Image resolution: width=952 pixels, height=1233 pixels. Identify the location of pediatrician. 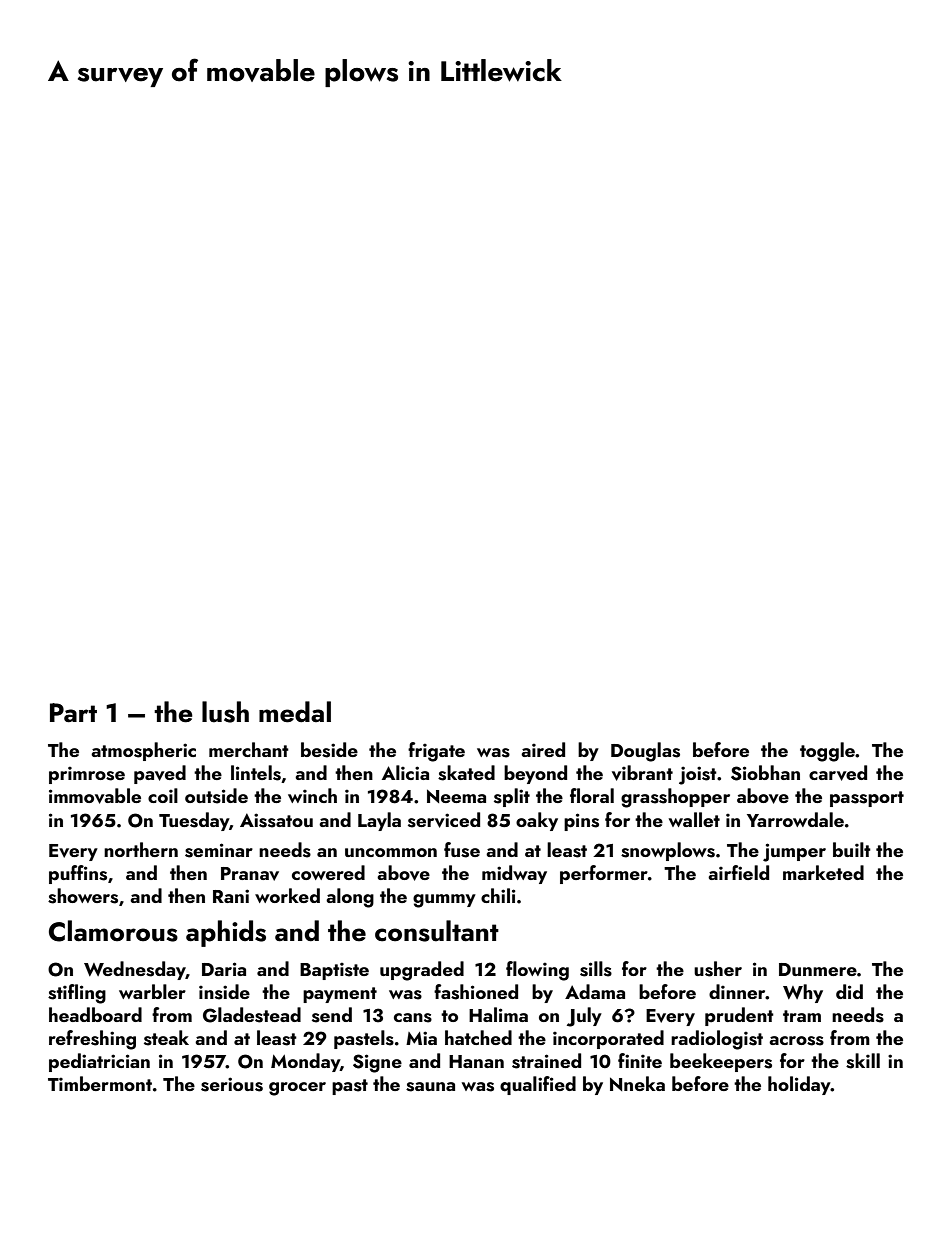
(99, 1062).
